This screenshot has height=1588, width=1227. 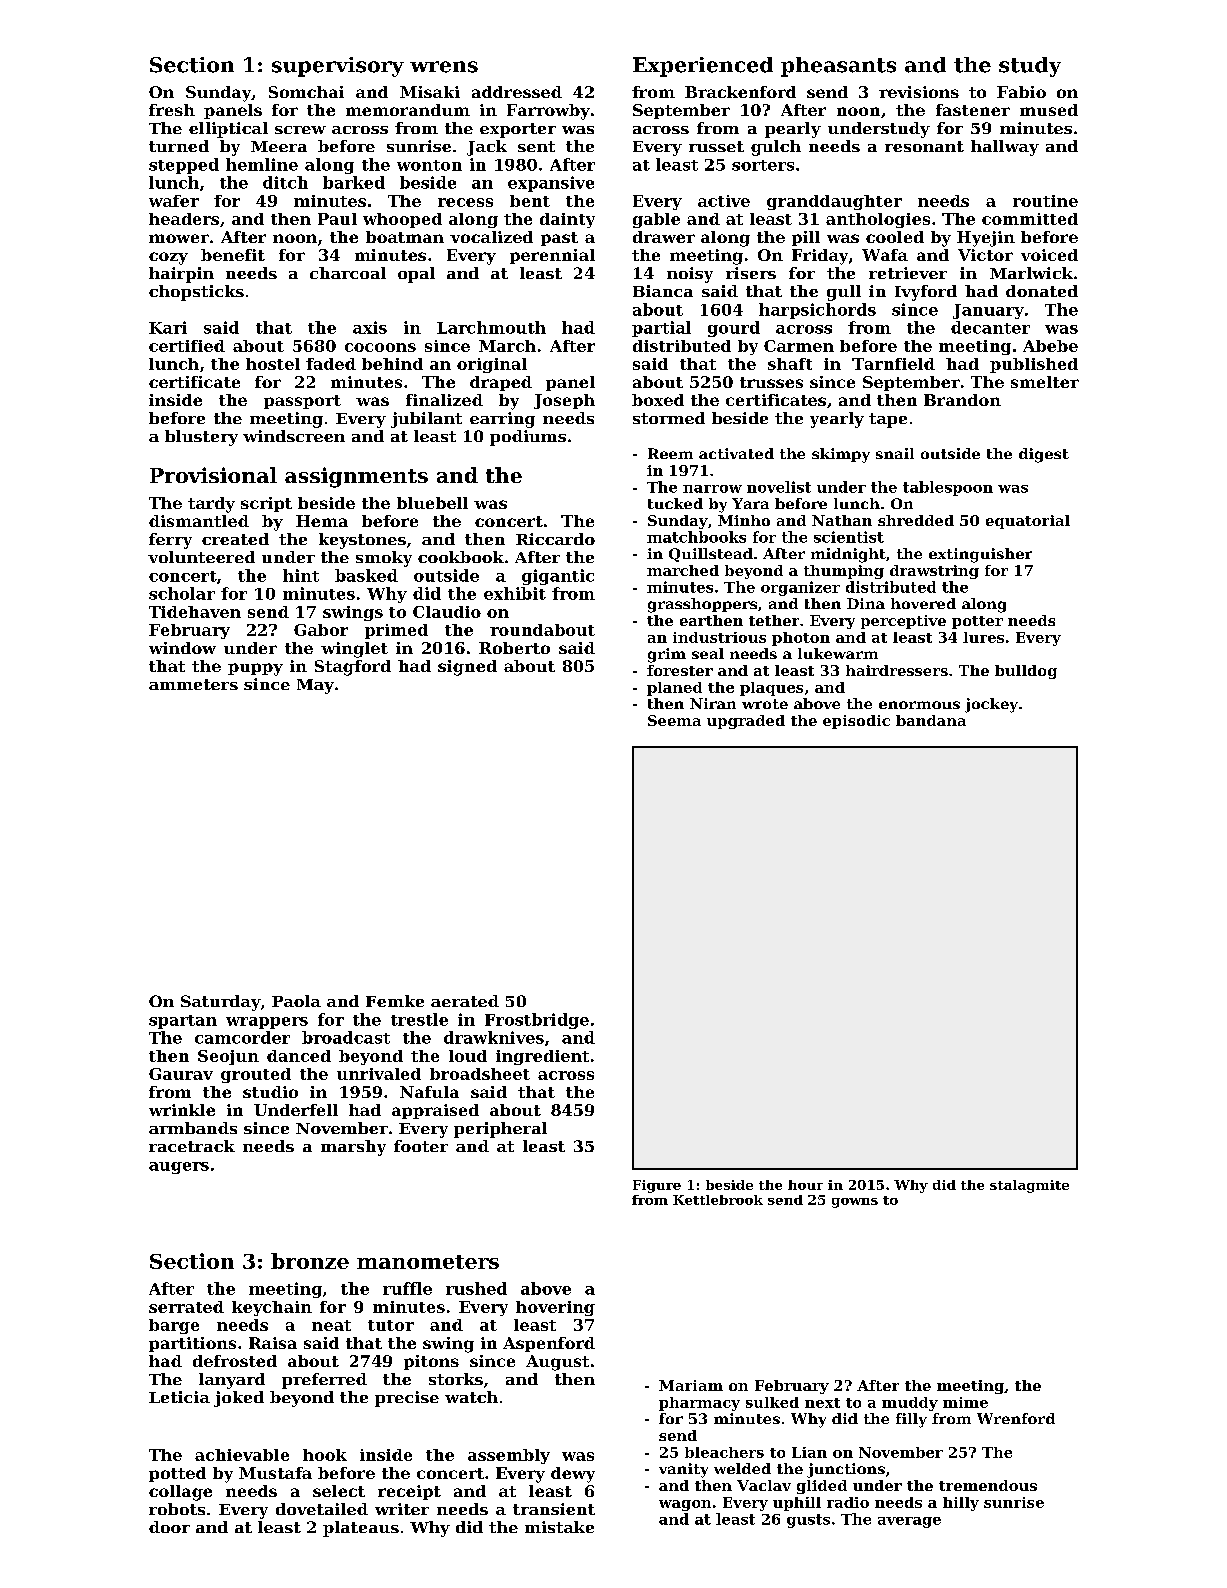 I want to click on equatorial, so click(x=1028, y=522).
